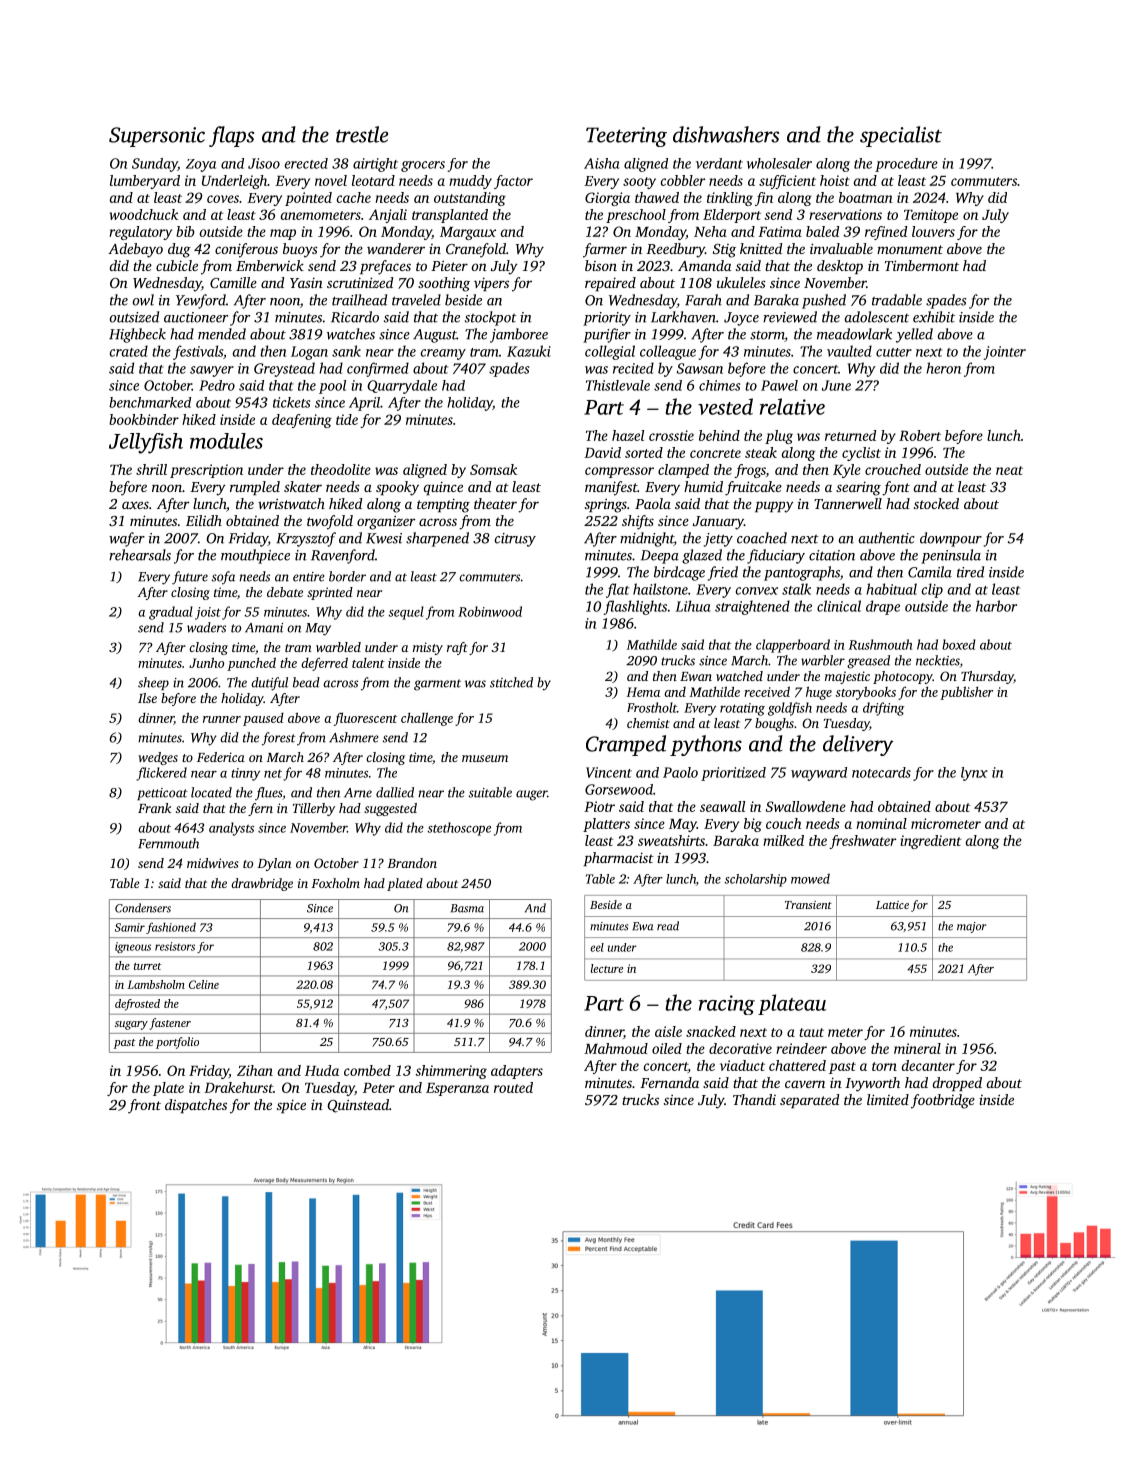 The width and height of the screenshot is (1136, 1470). I want to click on pharmacist, so click(619, 859).
